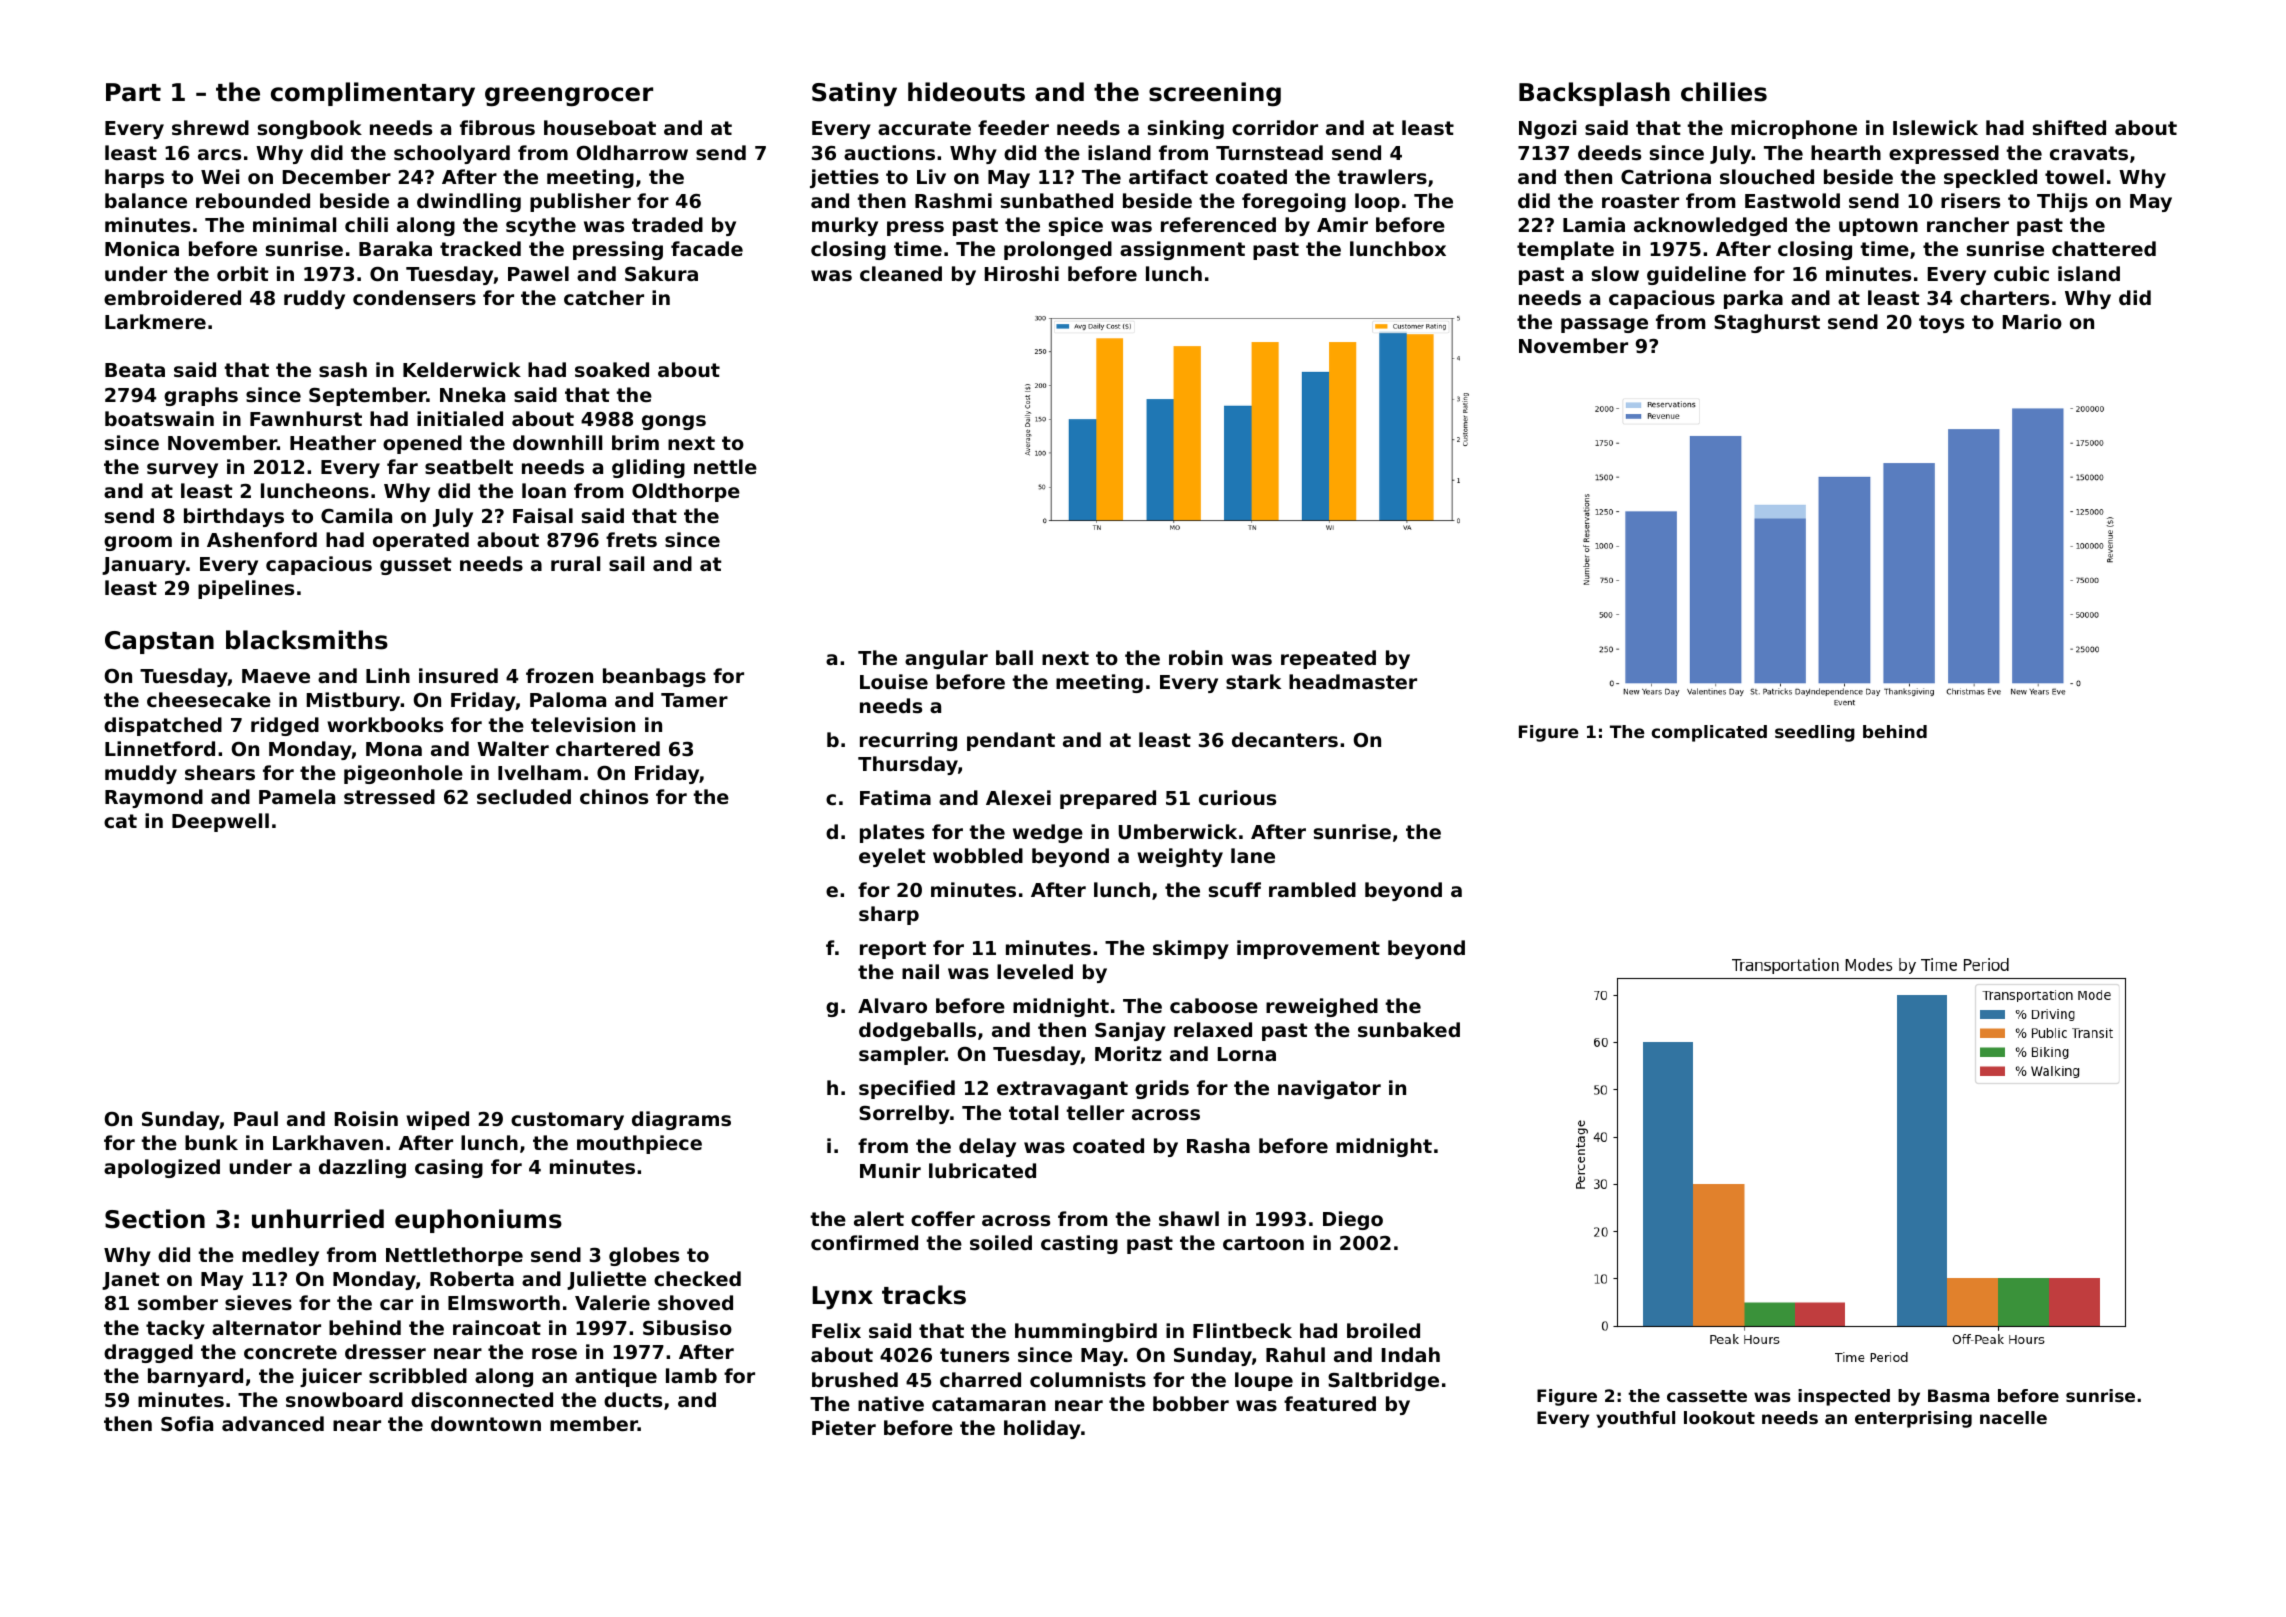 The image size is (2286, 1617). What do you see at coordinates (1168, 176) in the screenshot?
I see `artifact` at bounding box center [1168, 176].
